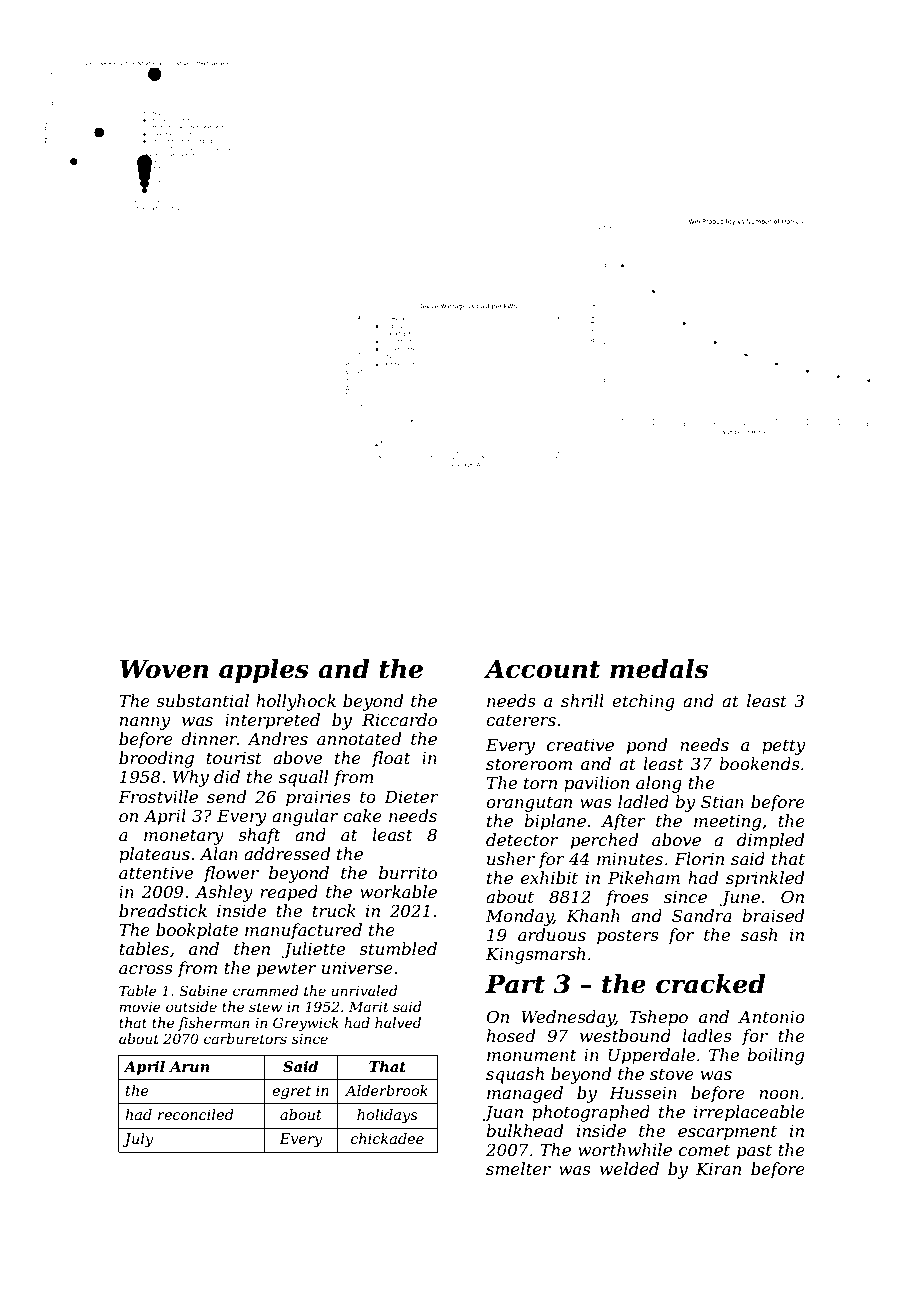 This screenshot has height=1314, width=924. Describe the element at coordinates (521, 720) in the screenshot. I see `caterers` at that location.
